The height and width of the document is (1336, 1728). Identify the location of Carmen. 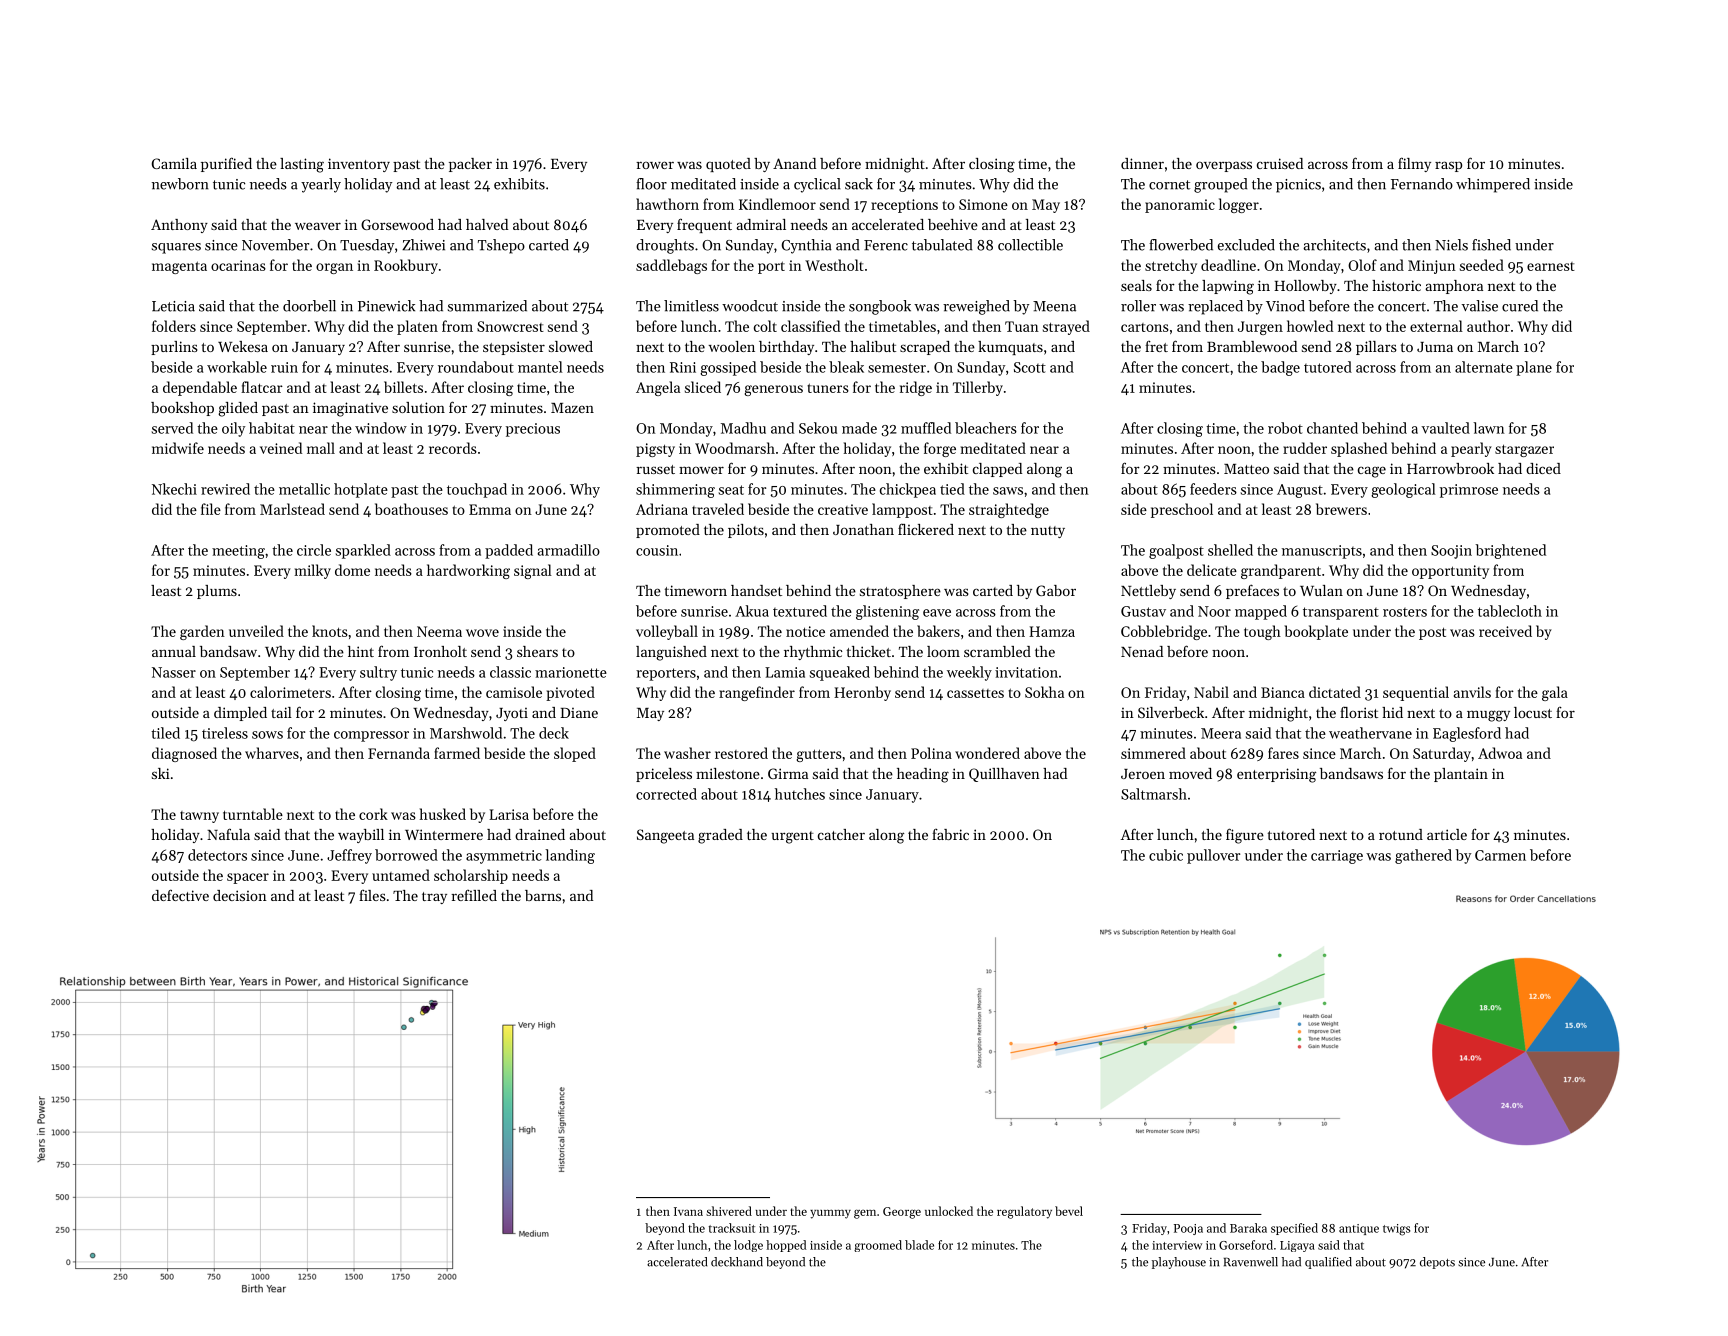
(1500, 855).
